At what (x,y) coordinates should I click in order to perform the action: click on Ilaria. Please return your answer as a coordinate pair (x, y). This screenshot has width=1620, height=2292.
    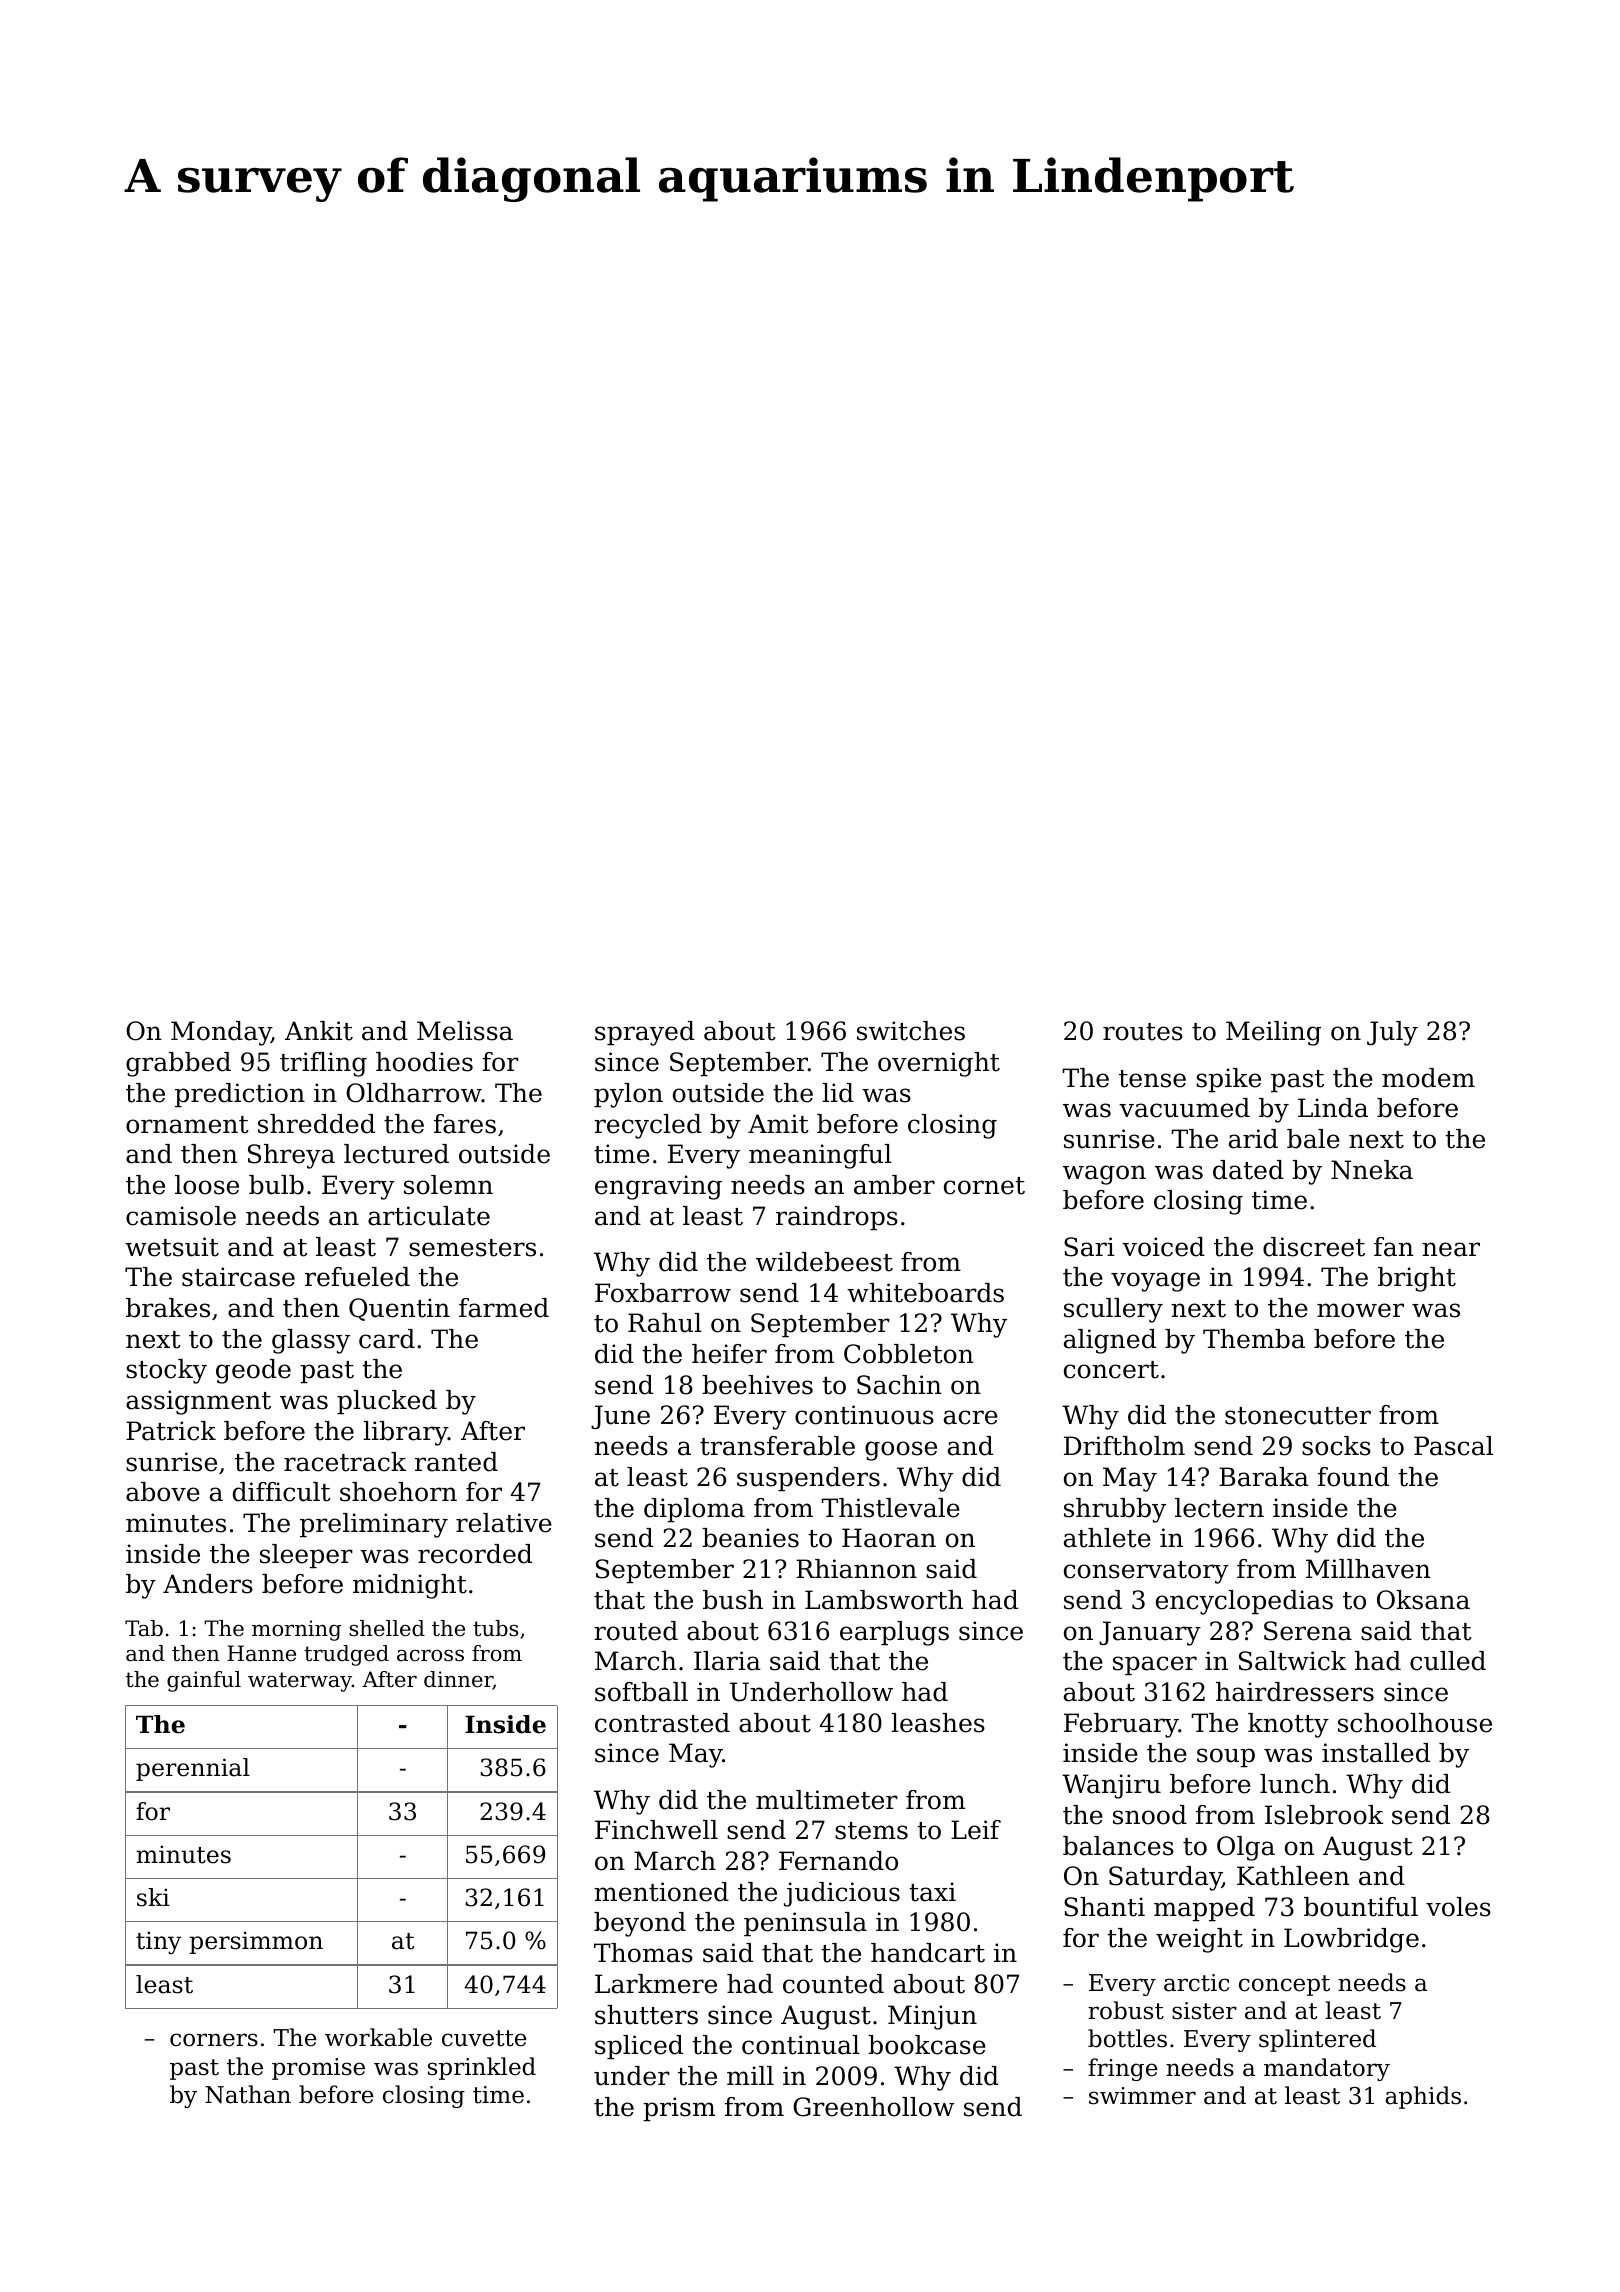
    Looking at the image, I should click on (727, 1661).
